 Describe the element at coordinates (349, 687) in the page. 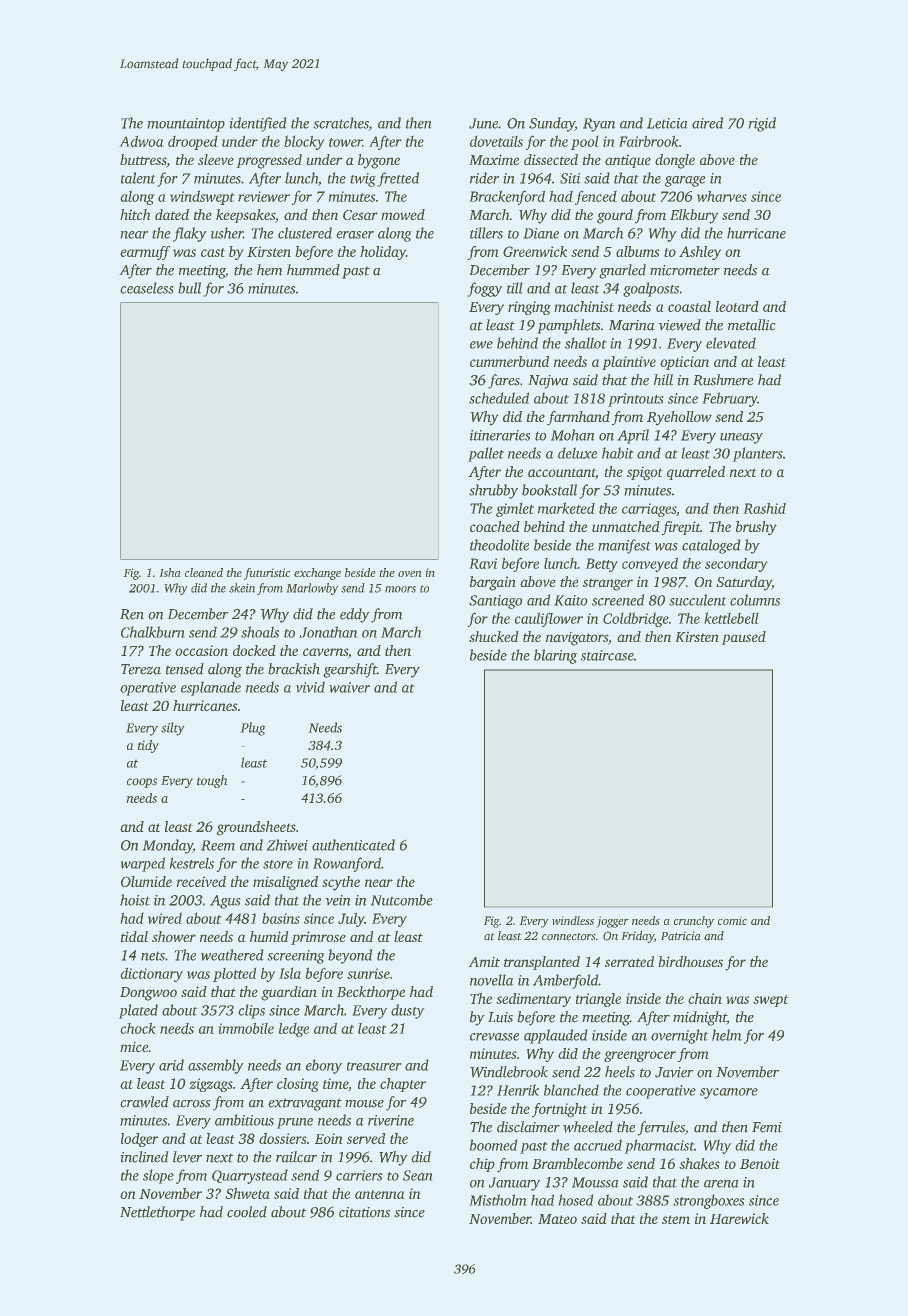

I see `waiver` at that location.
